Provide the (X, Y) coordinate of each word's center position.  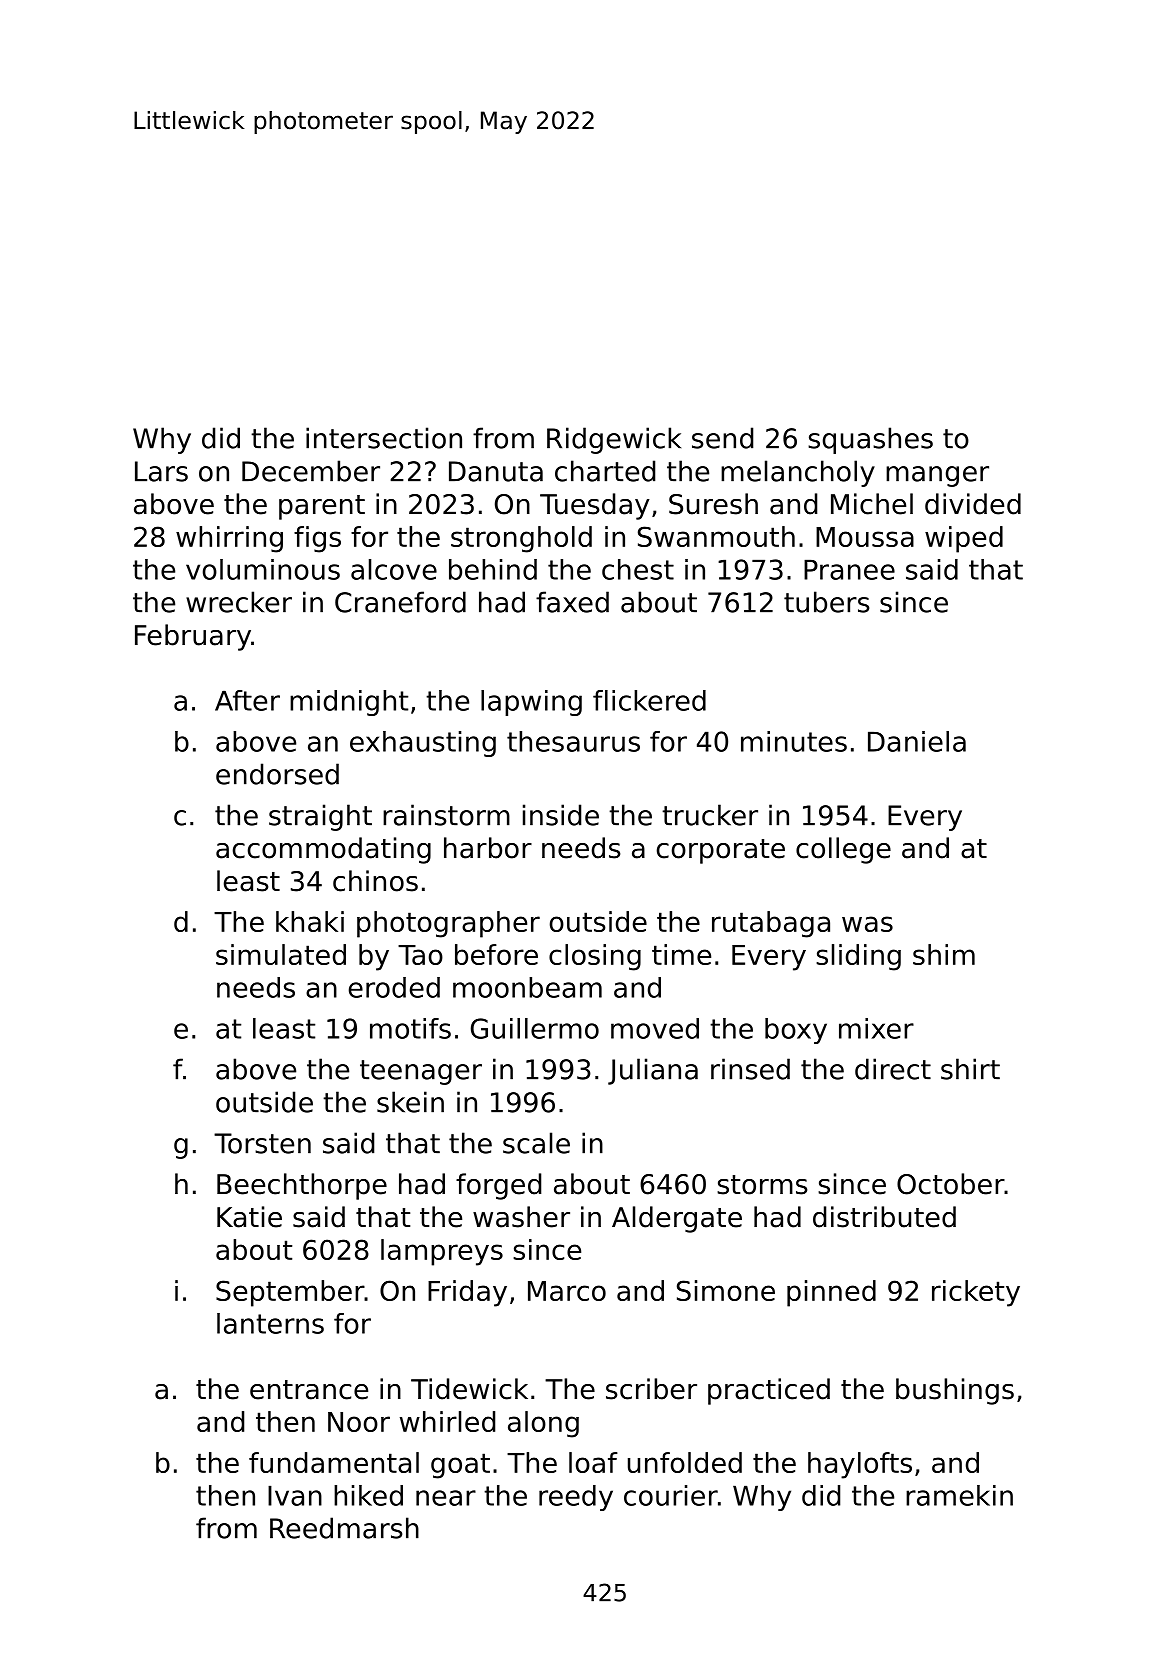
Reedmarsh (344, 1528)
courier (671, 1495)
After (247, 700)
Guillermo (535, 1028)
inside (561, 815)
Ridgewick (614, 440)
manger (937, 476)
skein (410, 1102)
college (843, 850)
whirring (229, 539)
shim (944, 954)
